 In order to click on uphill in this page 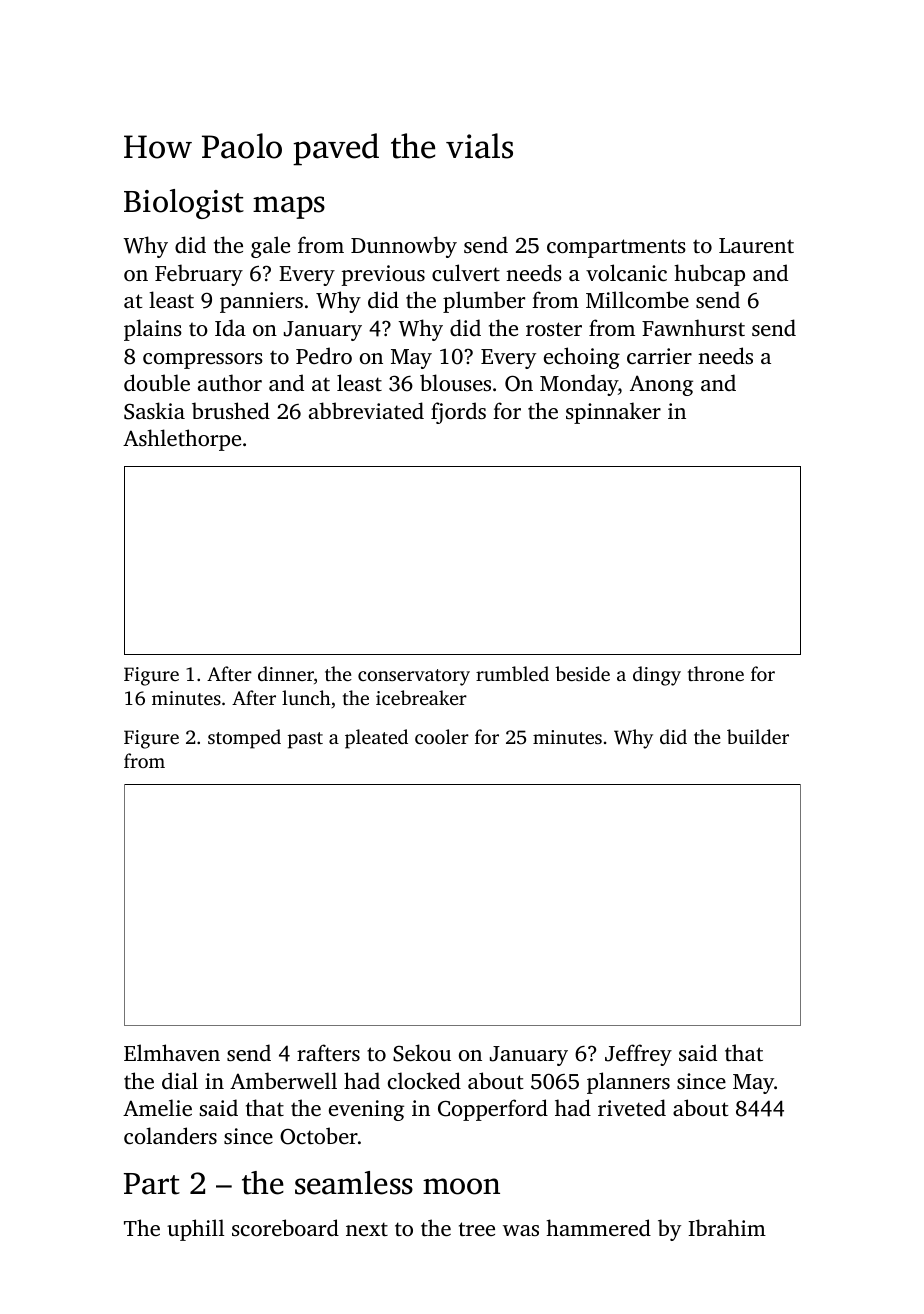, I will do `click(195, 1230)`.
